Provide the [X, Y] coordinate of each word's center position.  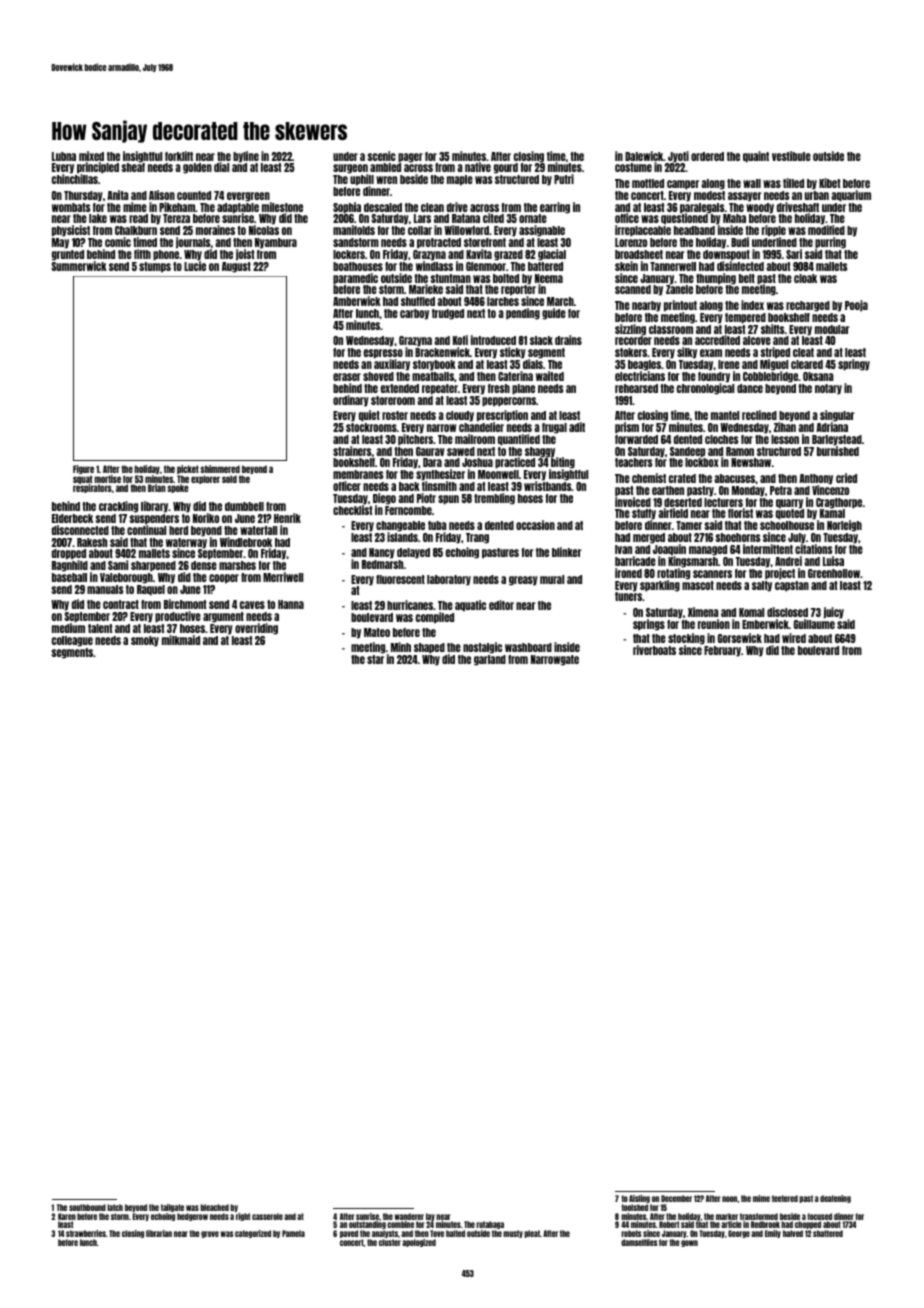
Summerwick [79, 266]
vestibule [791, 156]
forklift [179, 156]
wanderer [409, 1216]
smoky [145, 641]
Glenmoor [486, 266]
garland [490, 660]
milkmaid [181, 640]
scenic [382, 156]
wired [794, 638]
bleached [215, 1207]
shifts [773, 329]
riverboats [654, 650]
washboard [528, 647]
